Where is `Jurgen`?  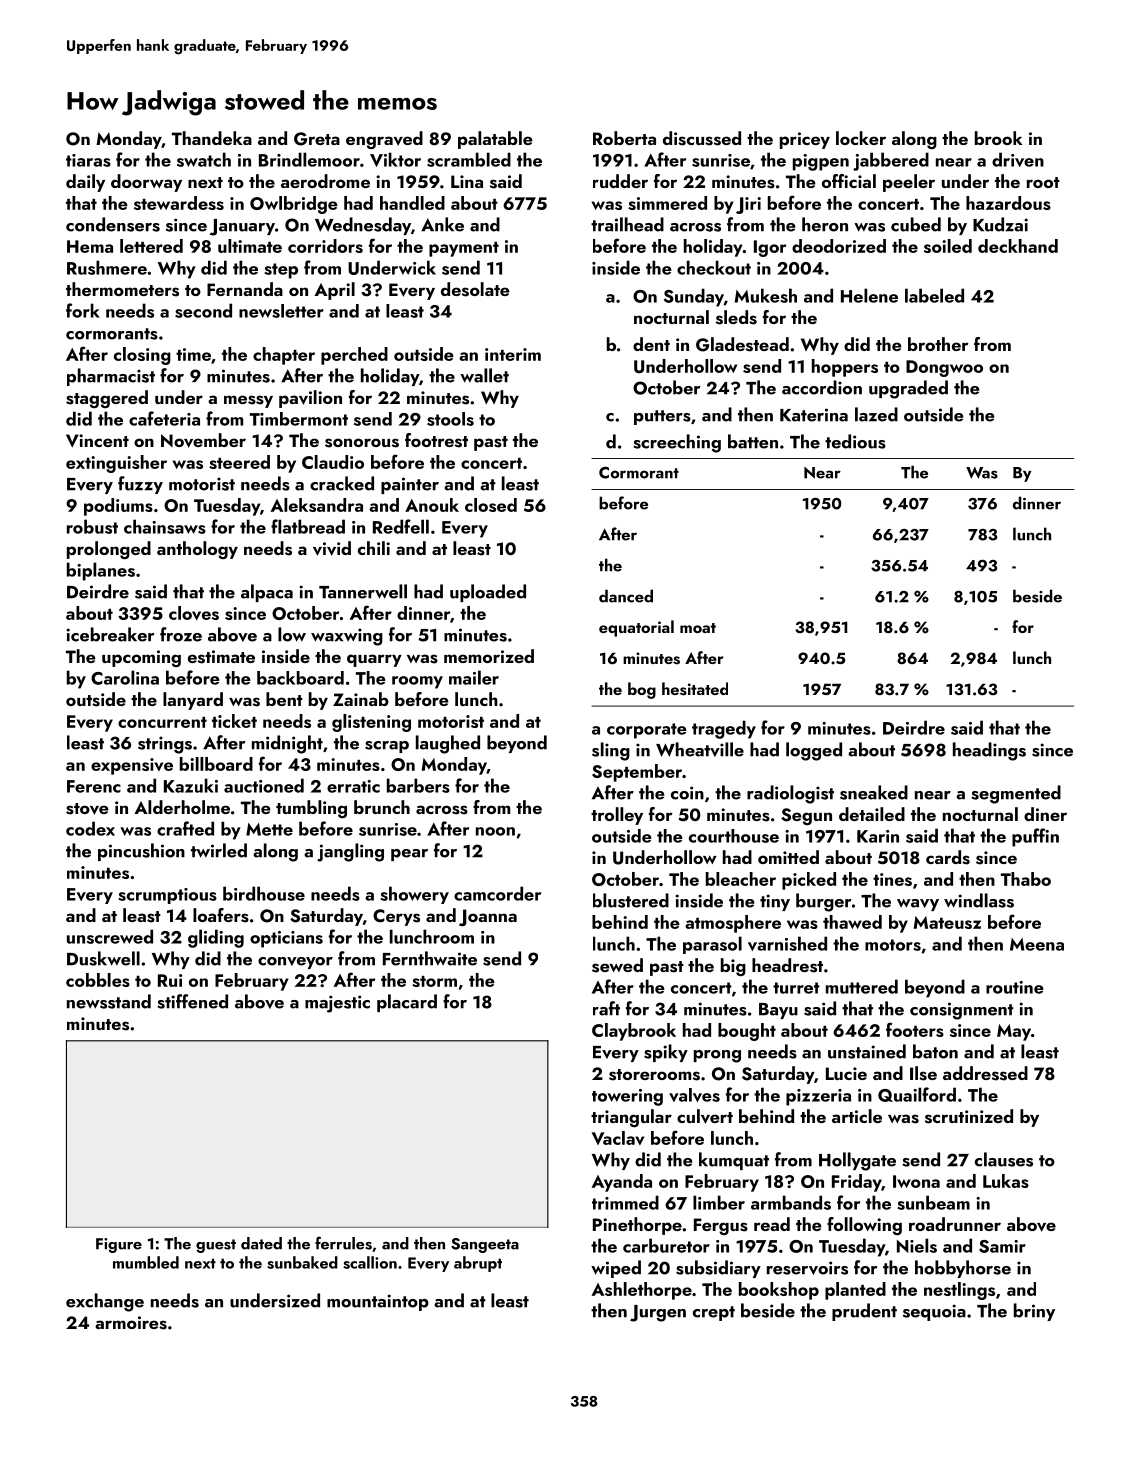 Jurgen is located at coordinates (658, 1313).
